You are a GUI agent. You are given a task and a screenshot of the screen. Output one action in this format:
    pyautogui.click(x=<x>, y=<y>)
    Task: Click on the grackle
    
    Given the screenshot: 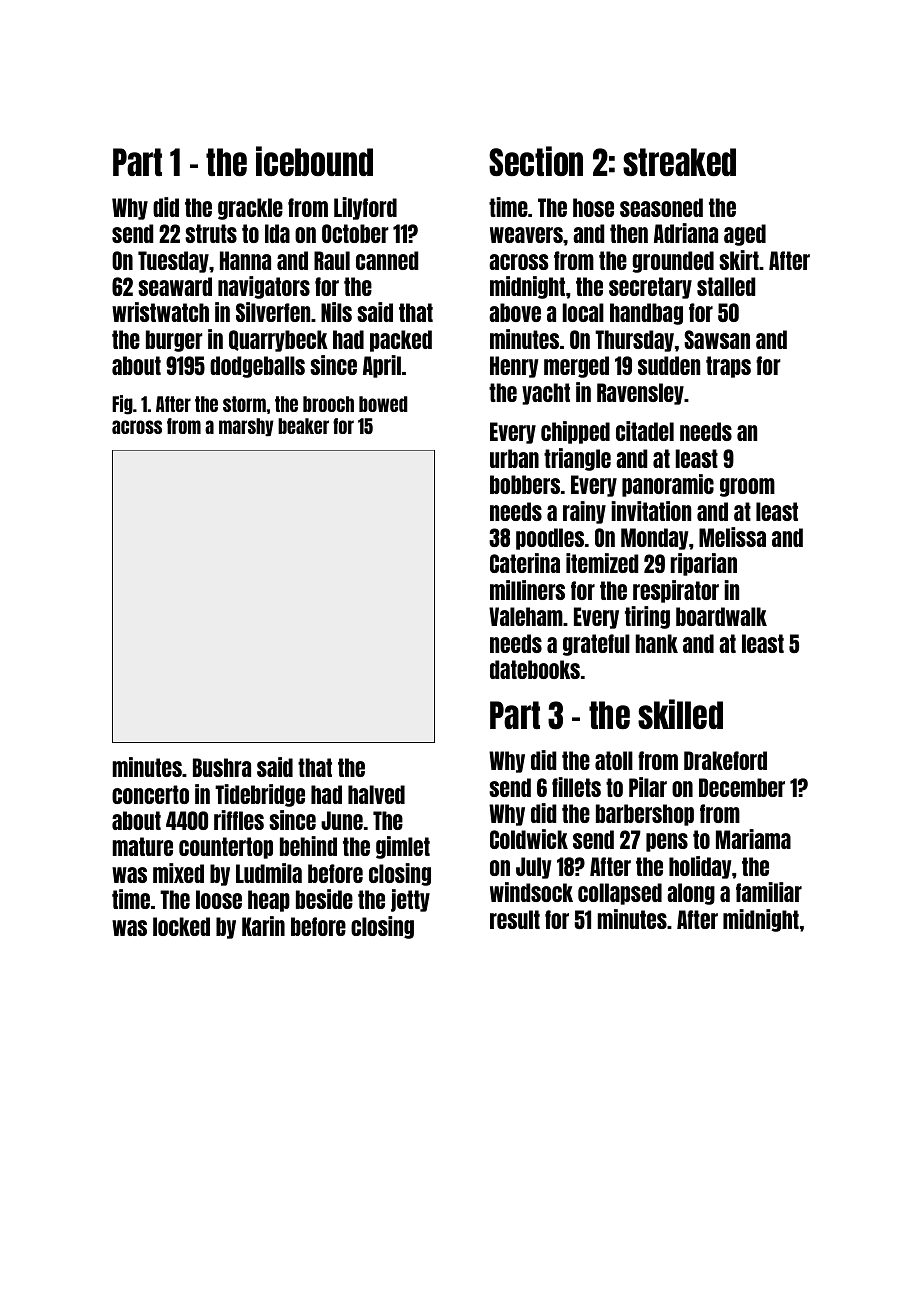 What is the action you would take?
    pyautogui.click(x=250, y=209)
